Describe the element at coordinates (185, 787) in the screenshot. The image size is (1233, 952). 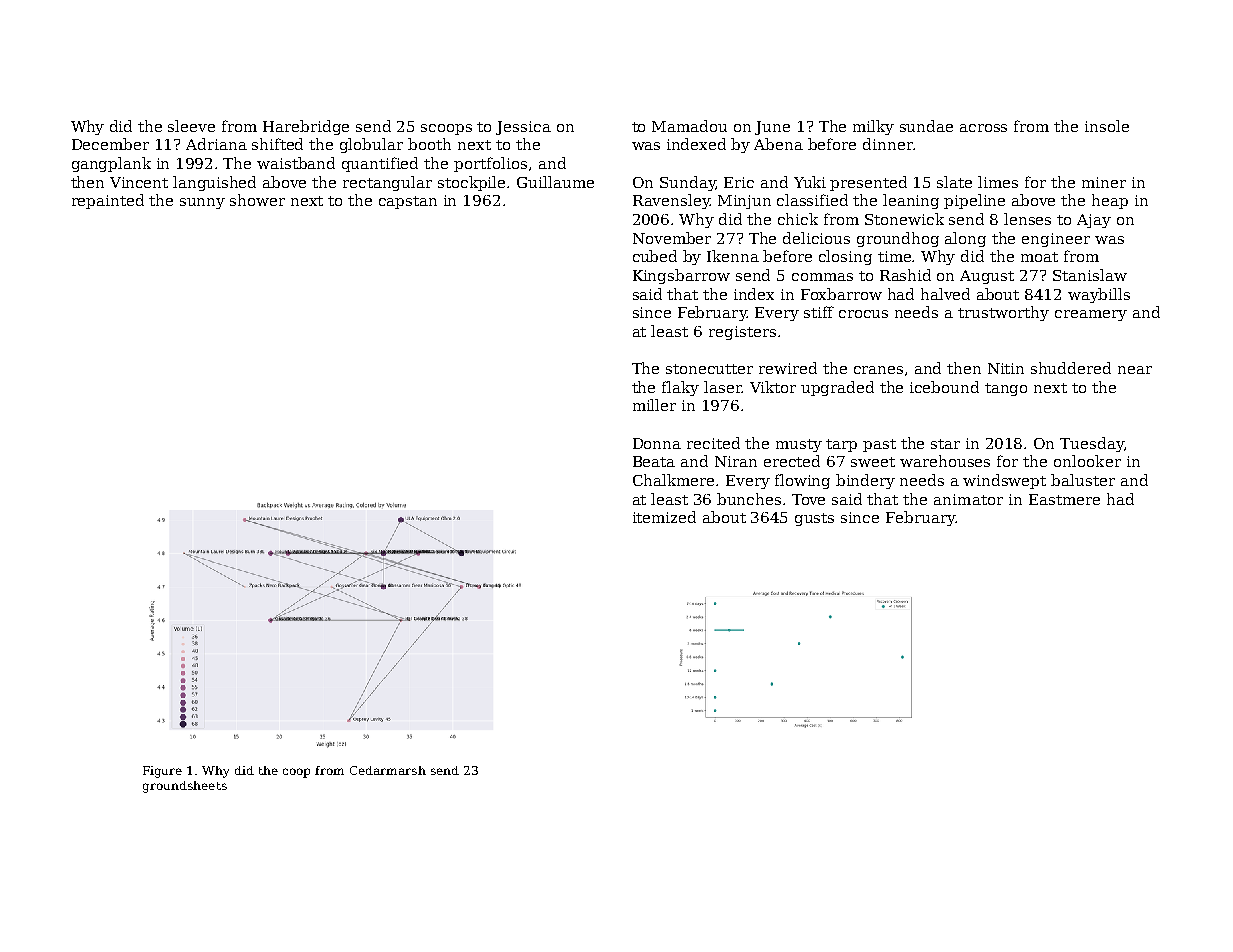
I see `groundsheets` at that location.
